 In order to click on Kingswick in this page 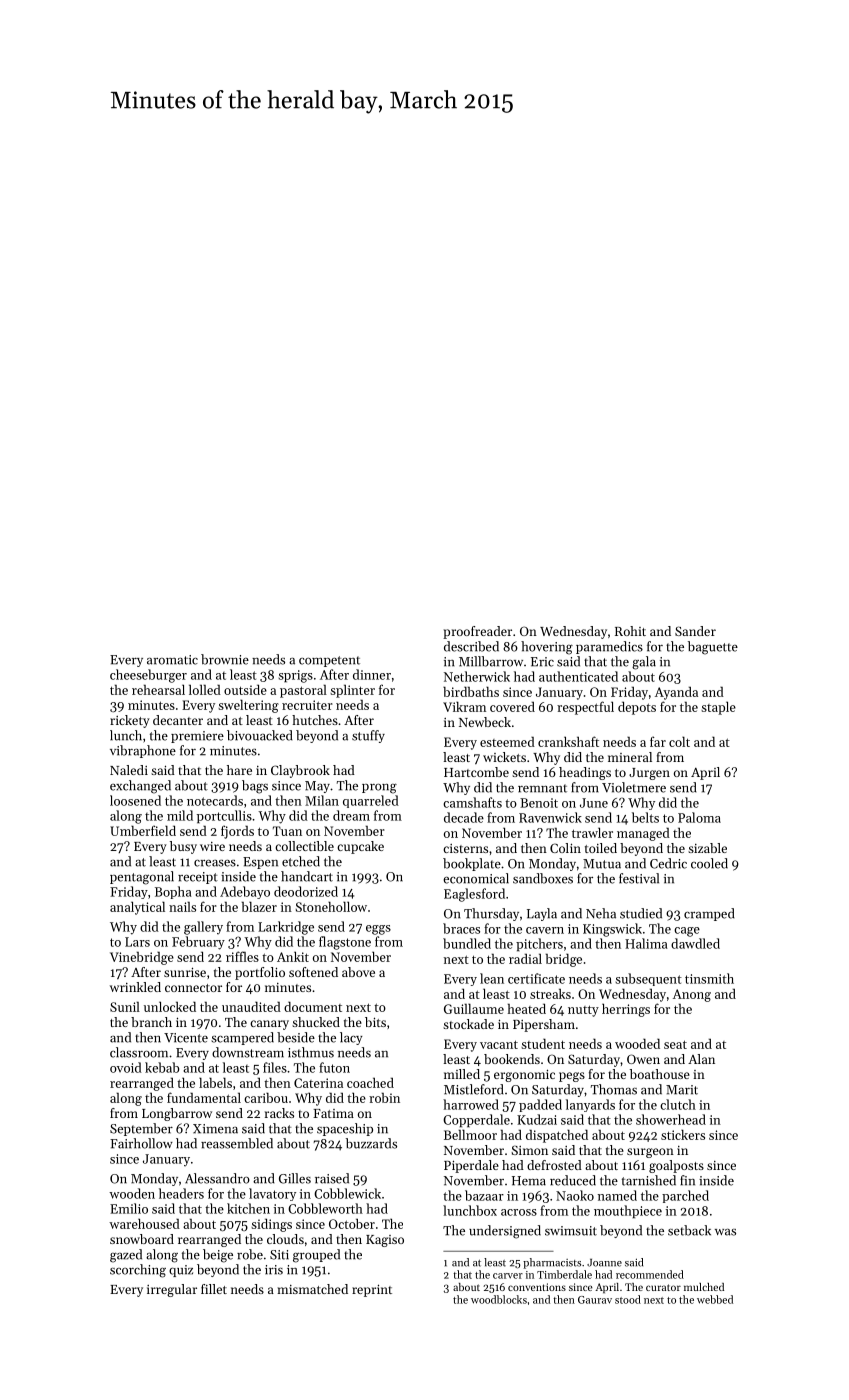, I will do `click(612, 930)`.
